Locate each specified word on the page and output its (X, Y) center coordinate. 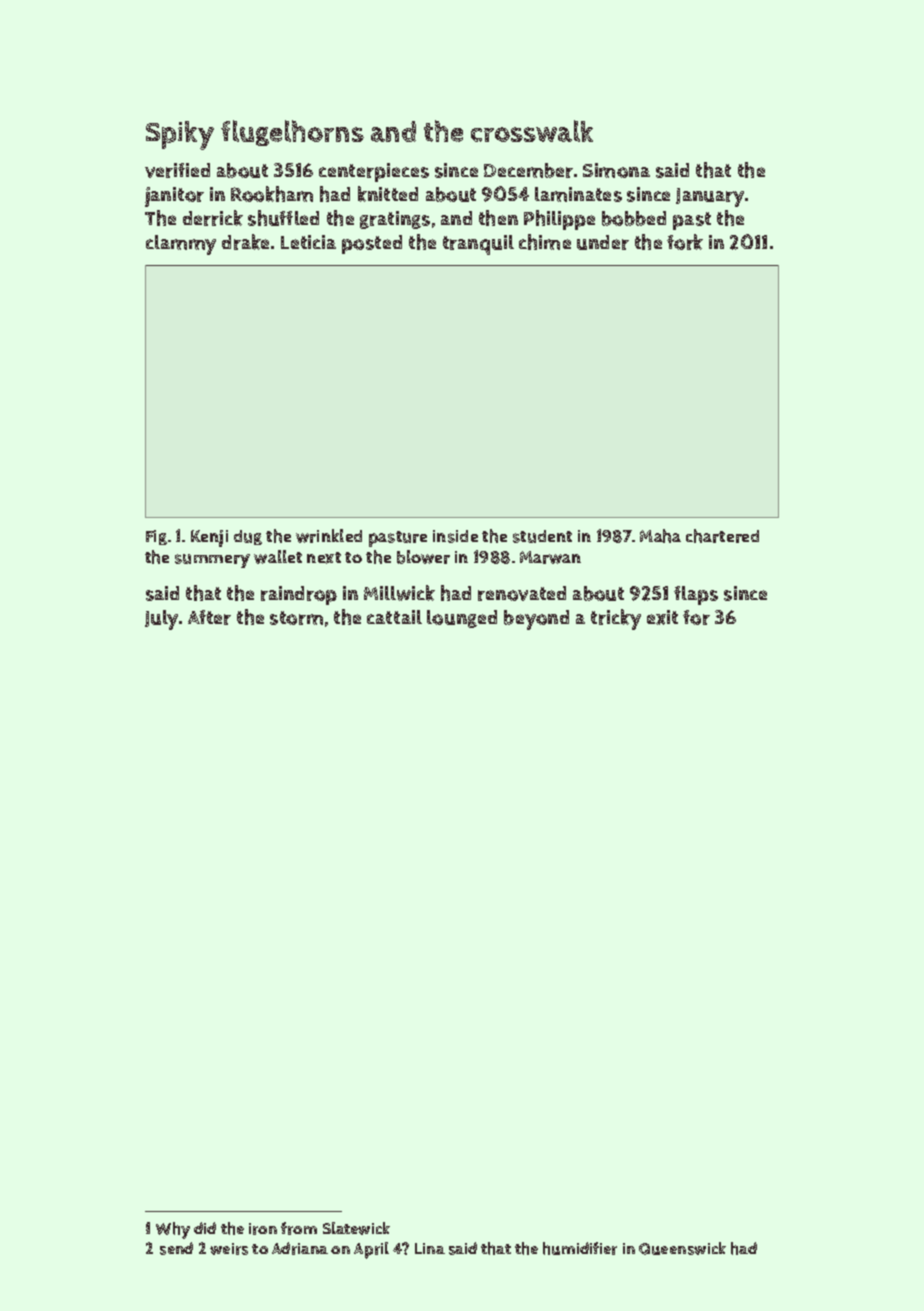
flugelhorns (292, 133)
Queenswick (682, 1248)
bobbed (634, 218)
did (205, 1228)
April (371, 1250)
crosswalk (532, 131)
